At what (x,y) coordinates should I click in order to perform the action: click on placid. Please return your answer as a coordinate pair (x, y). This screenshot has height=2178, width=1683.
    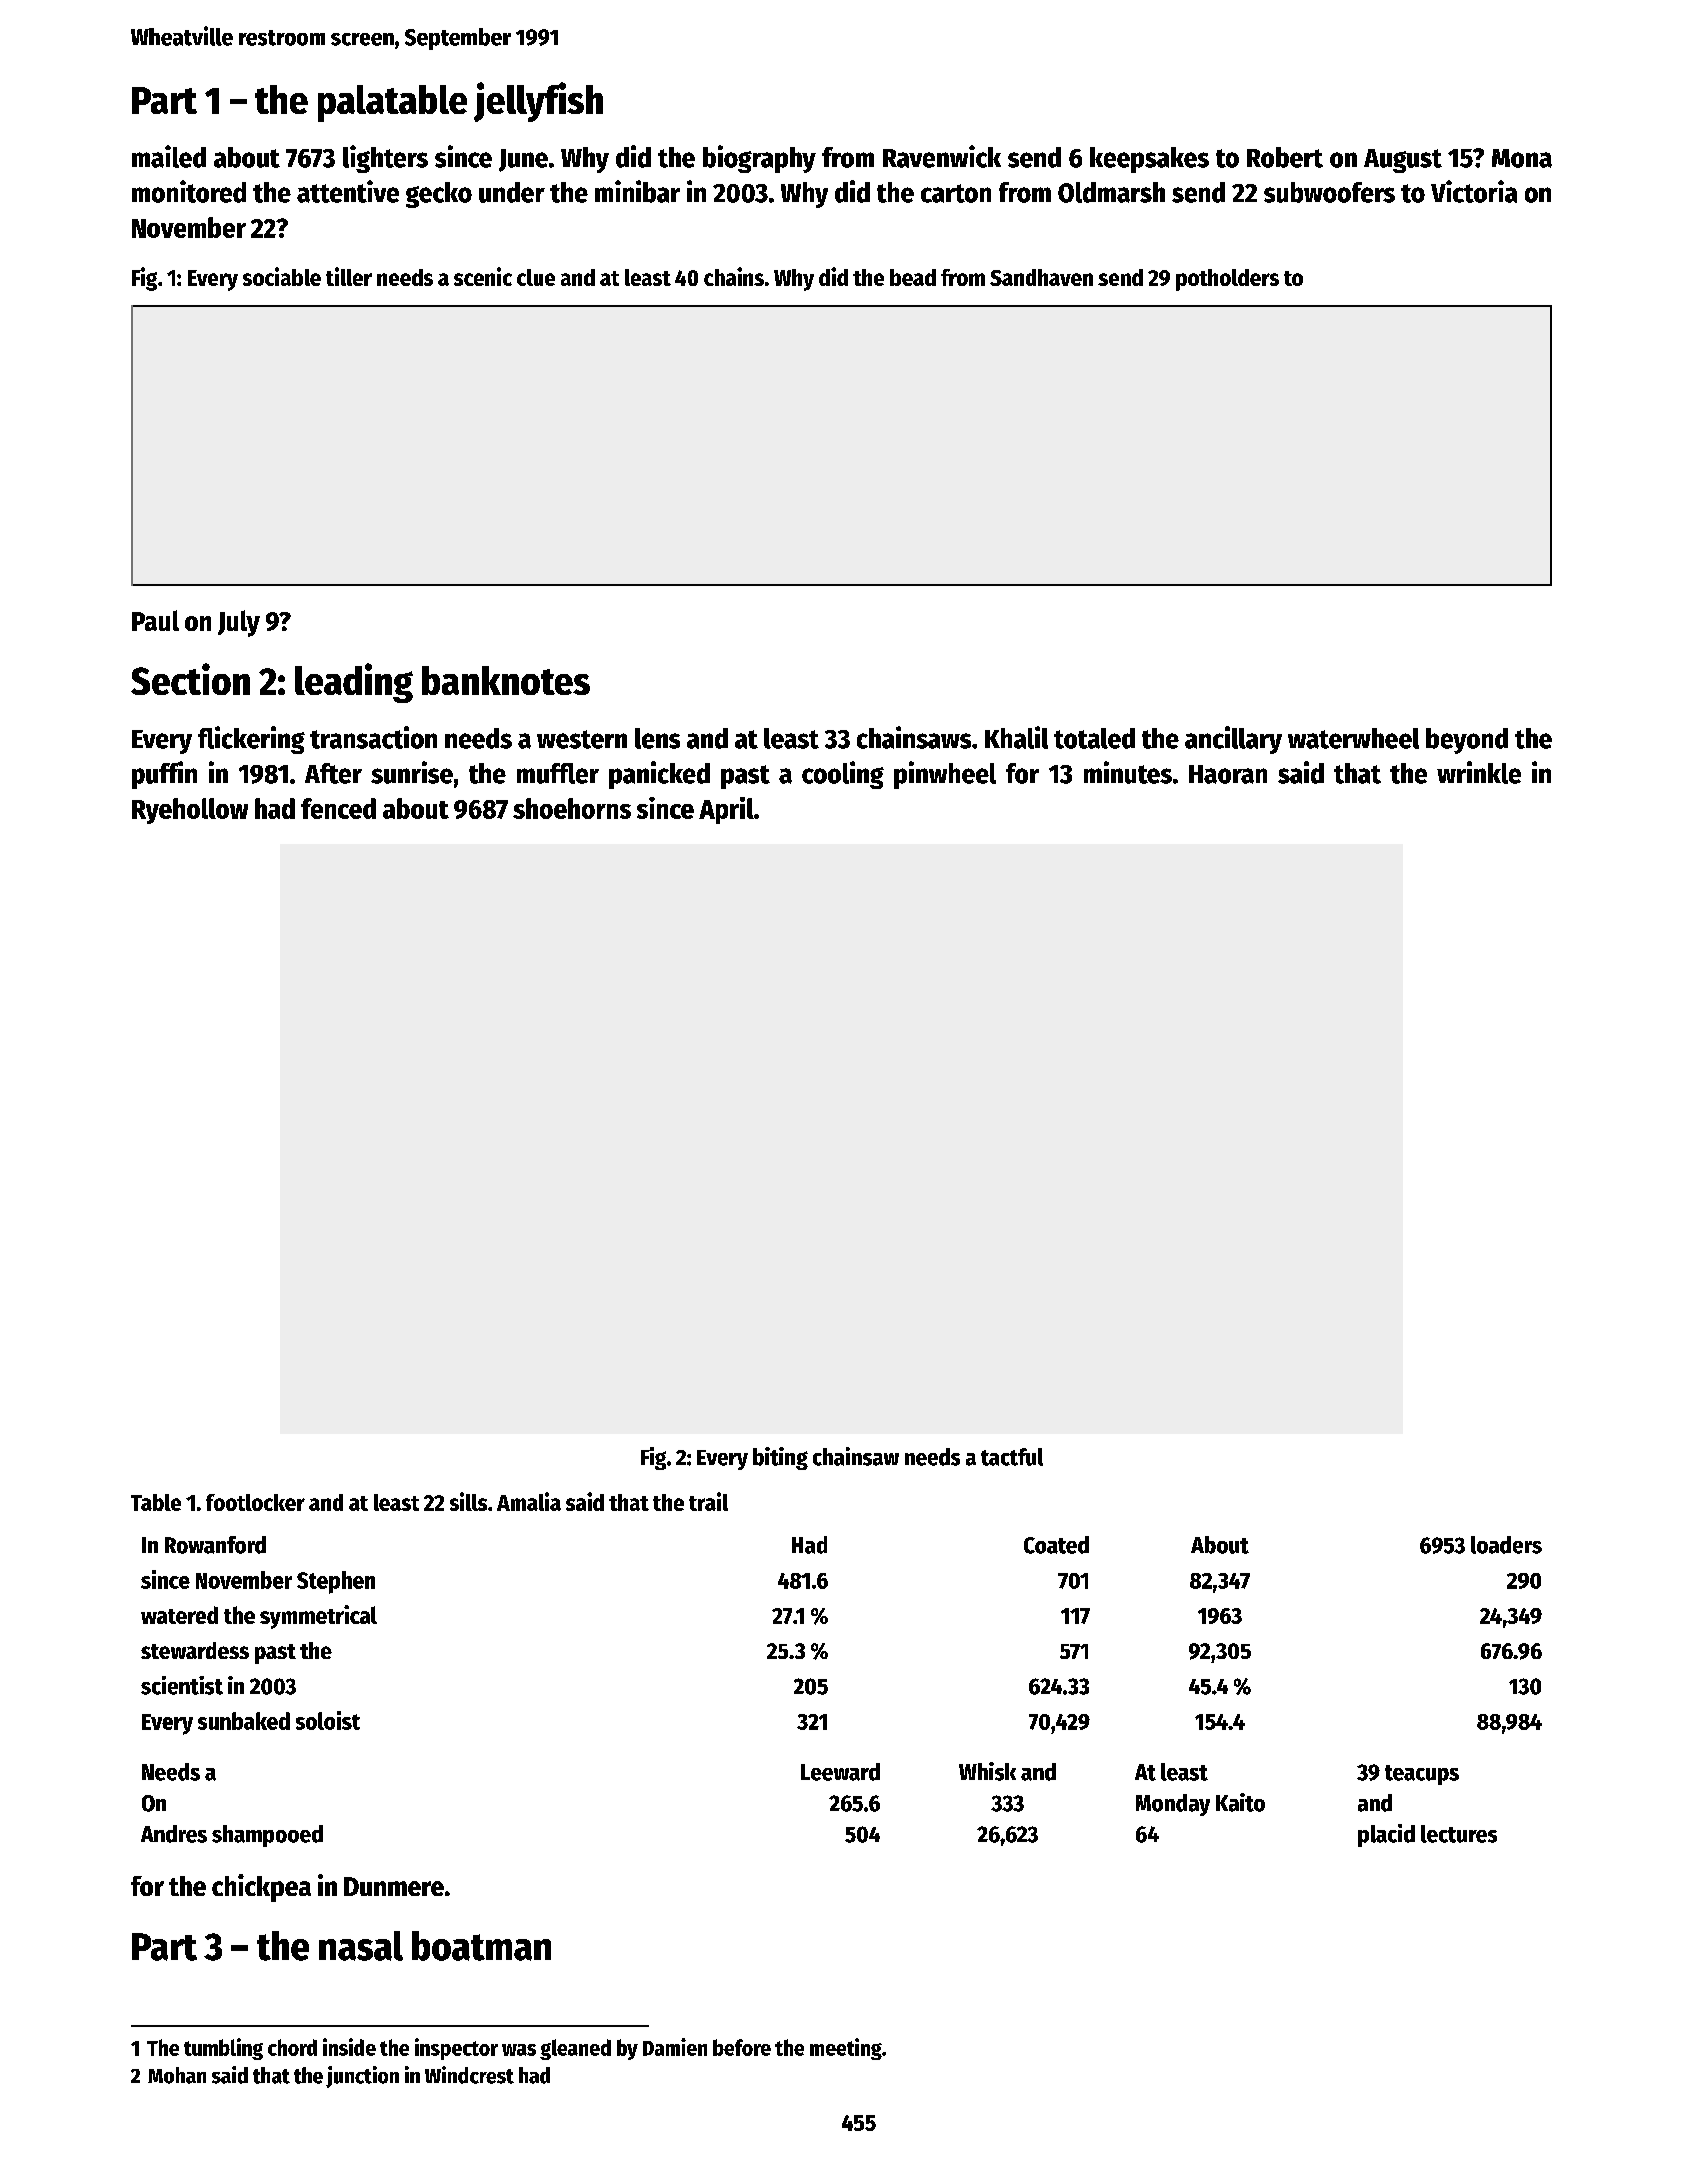
    Looking at the image, I should click on (1386, 1835).
